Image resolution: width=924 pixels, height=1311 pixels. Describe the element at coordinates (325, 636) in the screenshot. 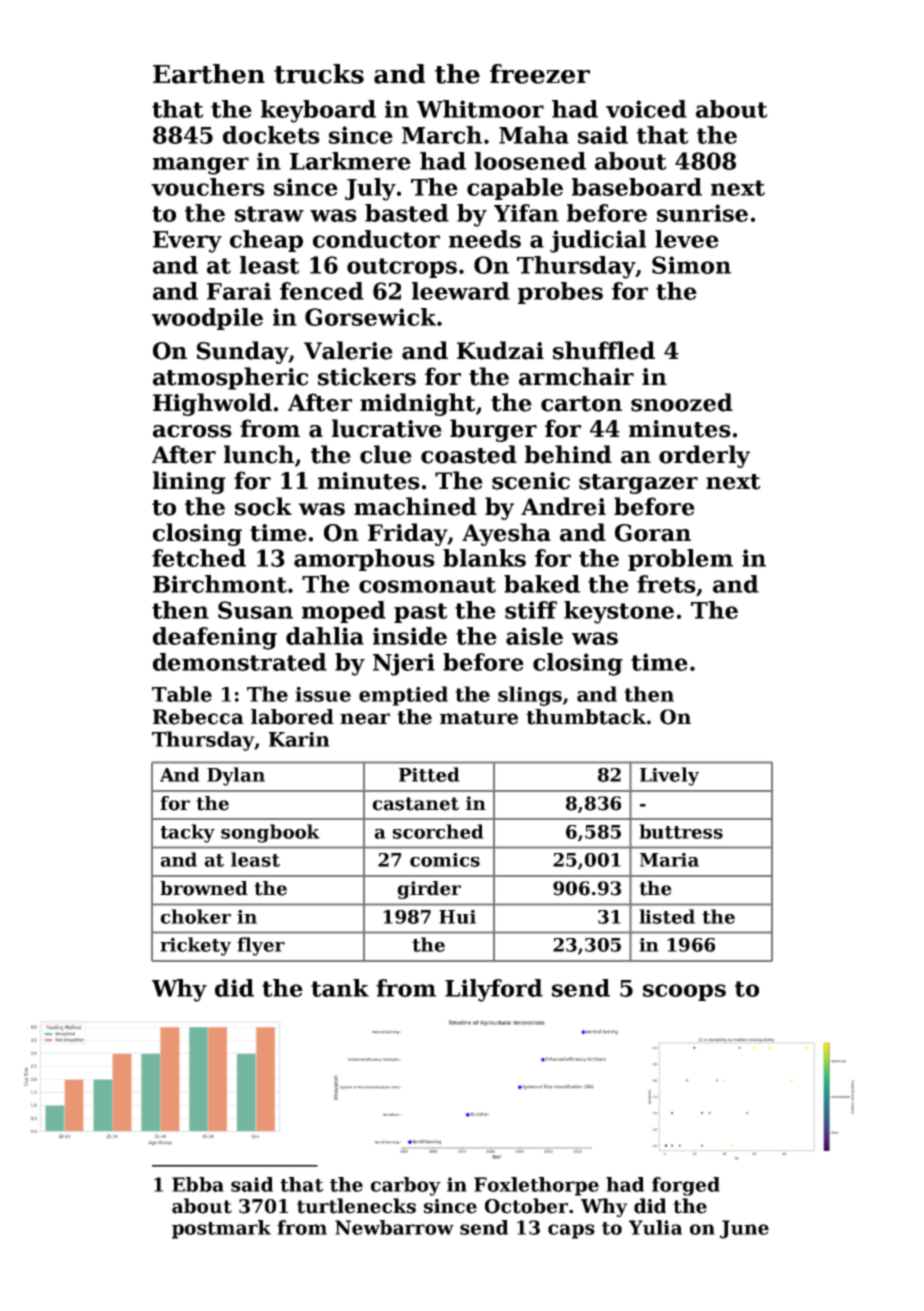

I see `dahlia` at that location.
